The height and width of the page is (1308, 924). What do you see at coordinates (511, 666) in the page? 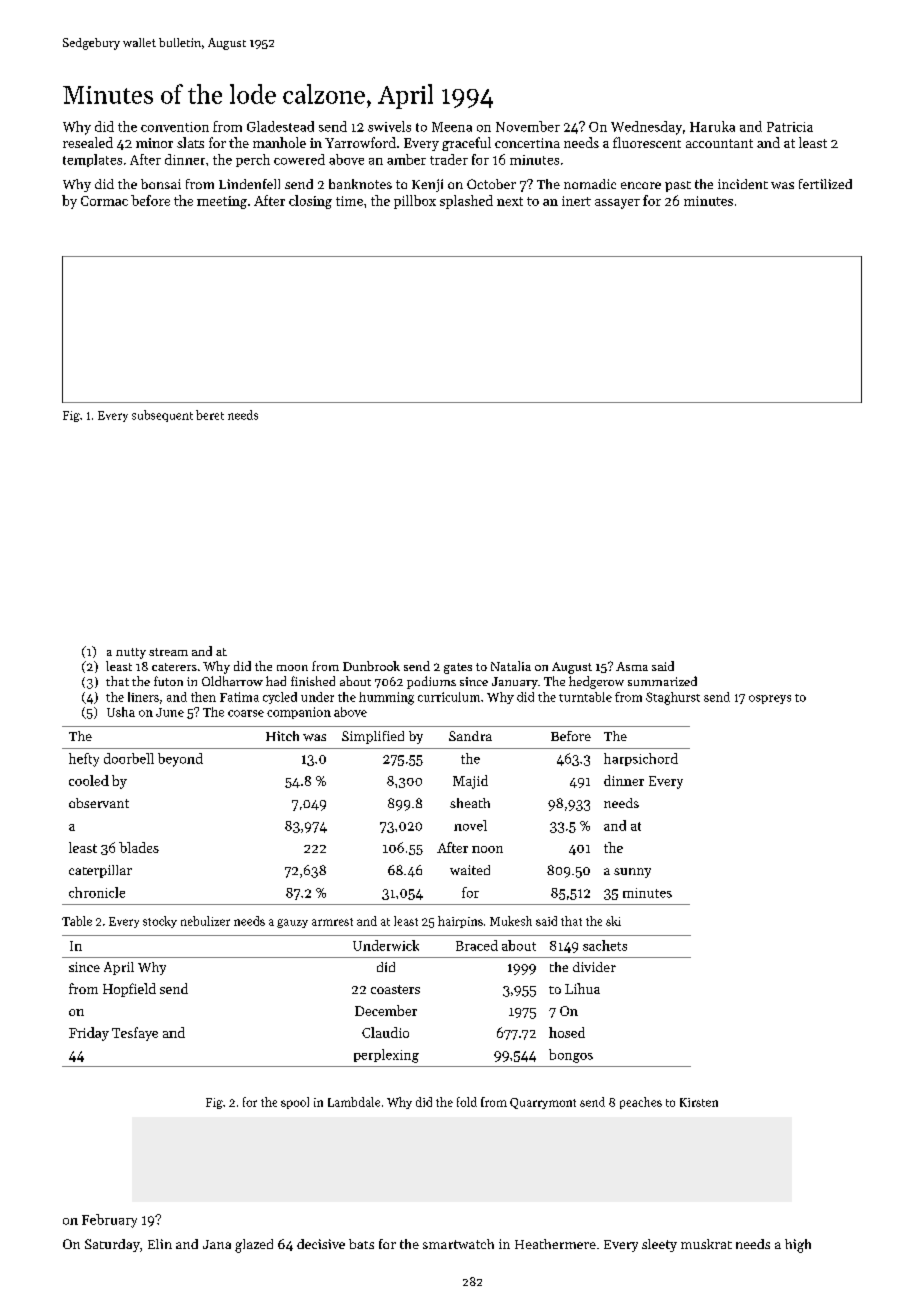
I see `Natalia` at bounding box center [511, 666].
